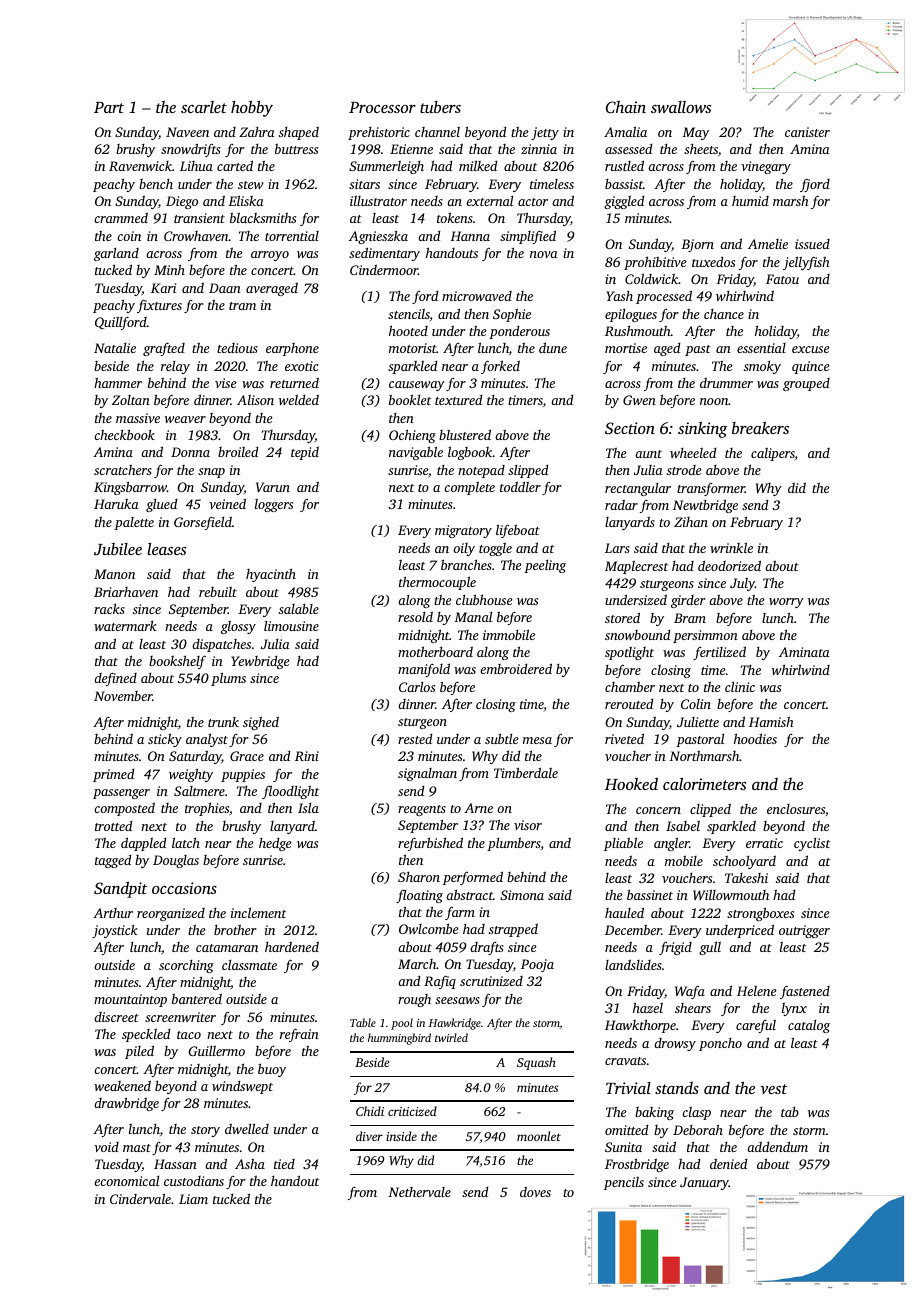 Image resolution: width=924 pixels, height=1308 pixels. What do you see at coordinates (384, 270) in the screenshot?
I see `Cindermoor` at bounding box center [384, 270].
